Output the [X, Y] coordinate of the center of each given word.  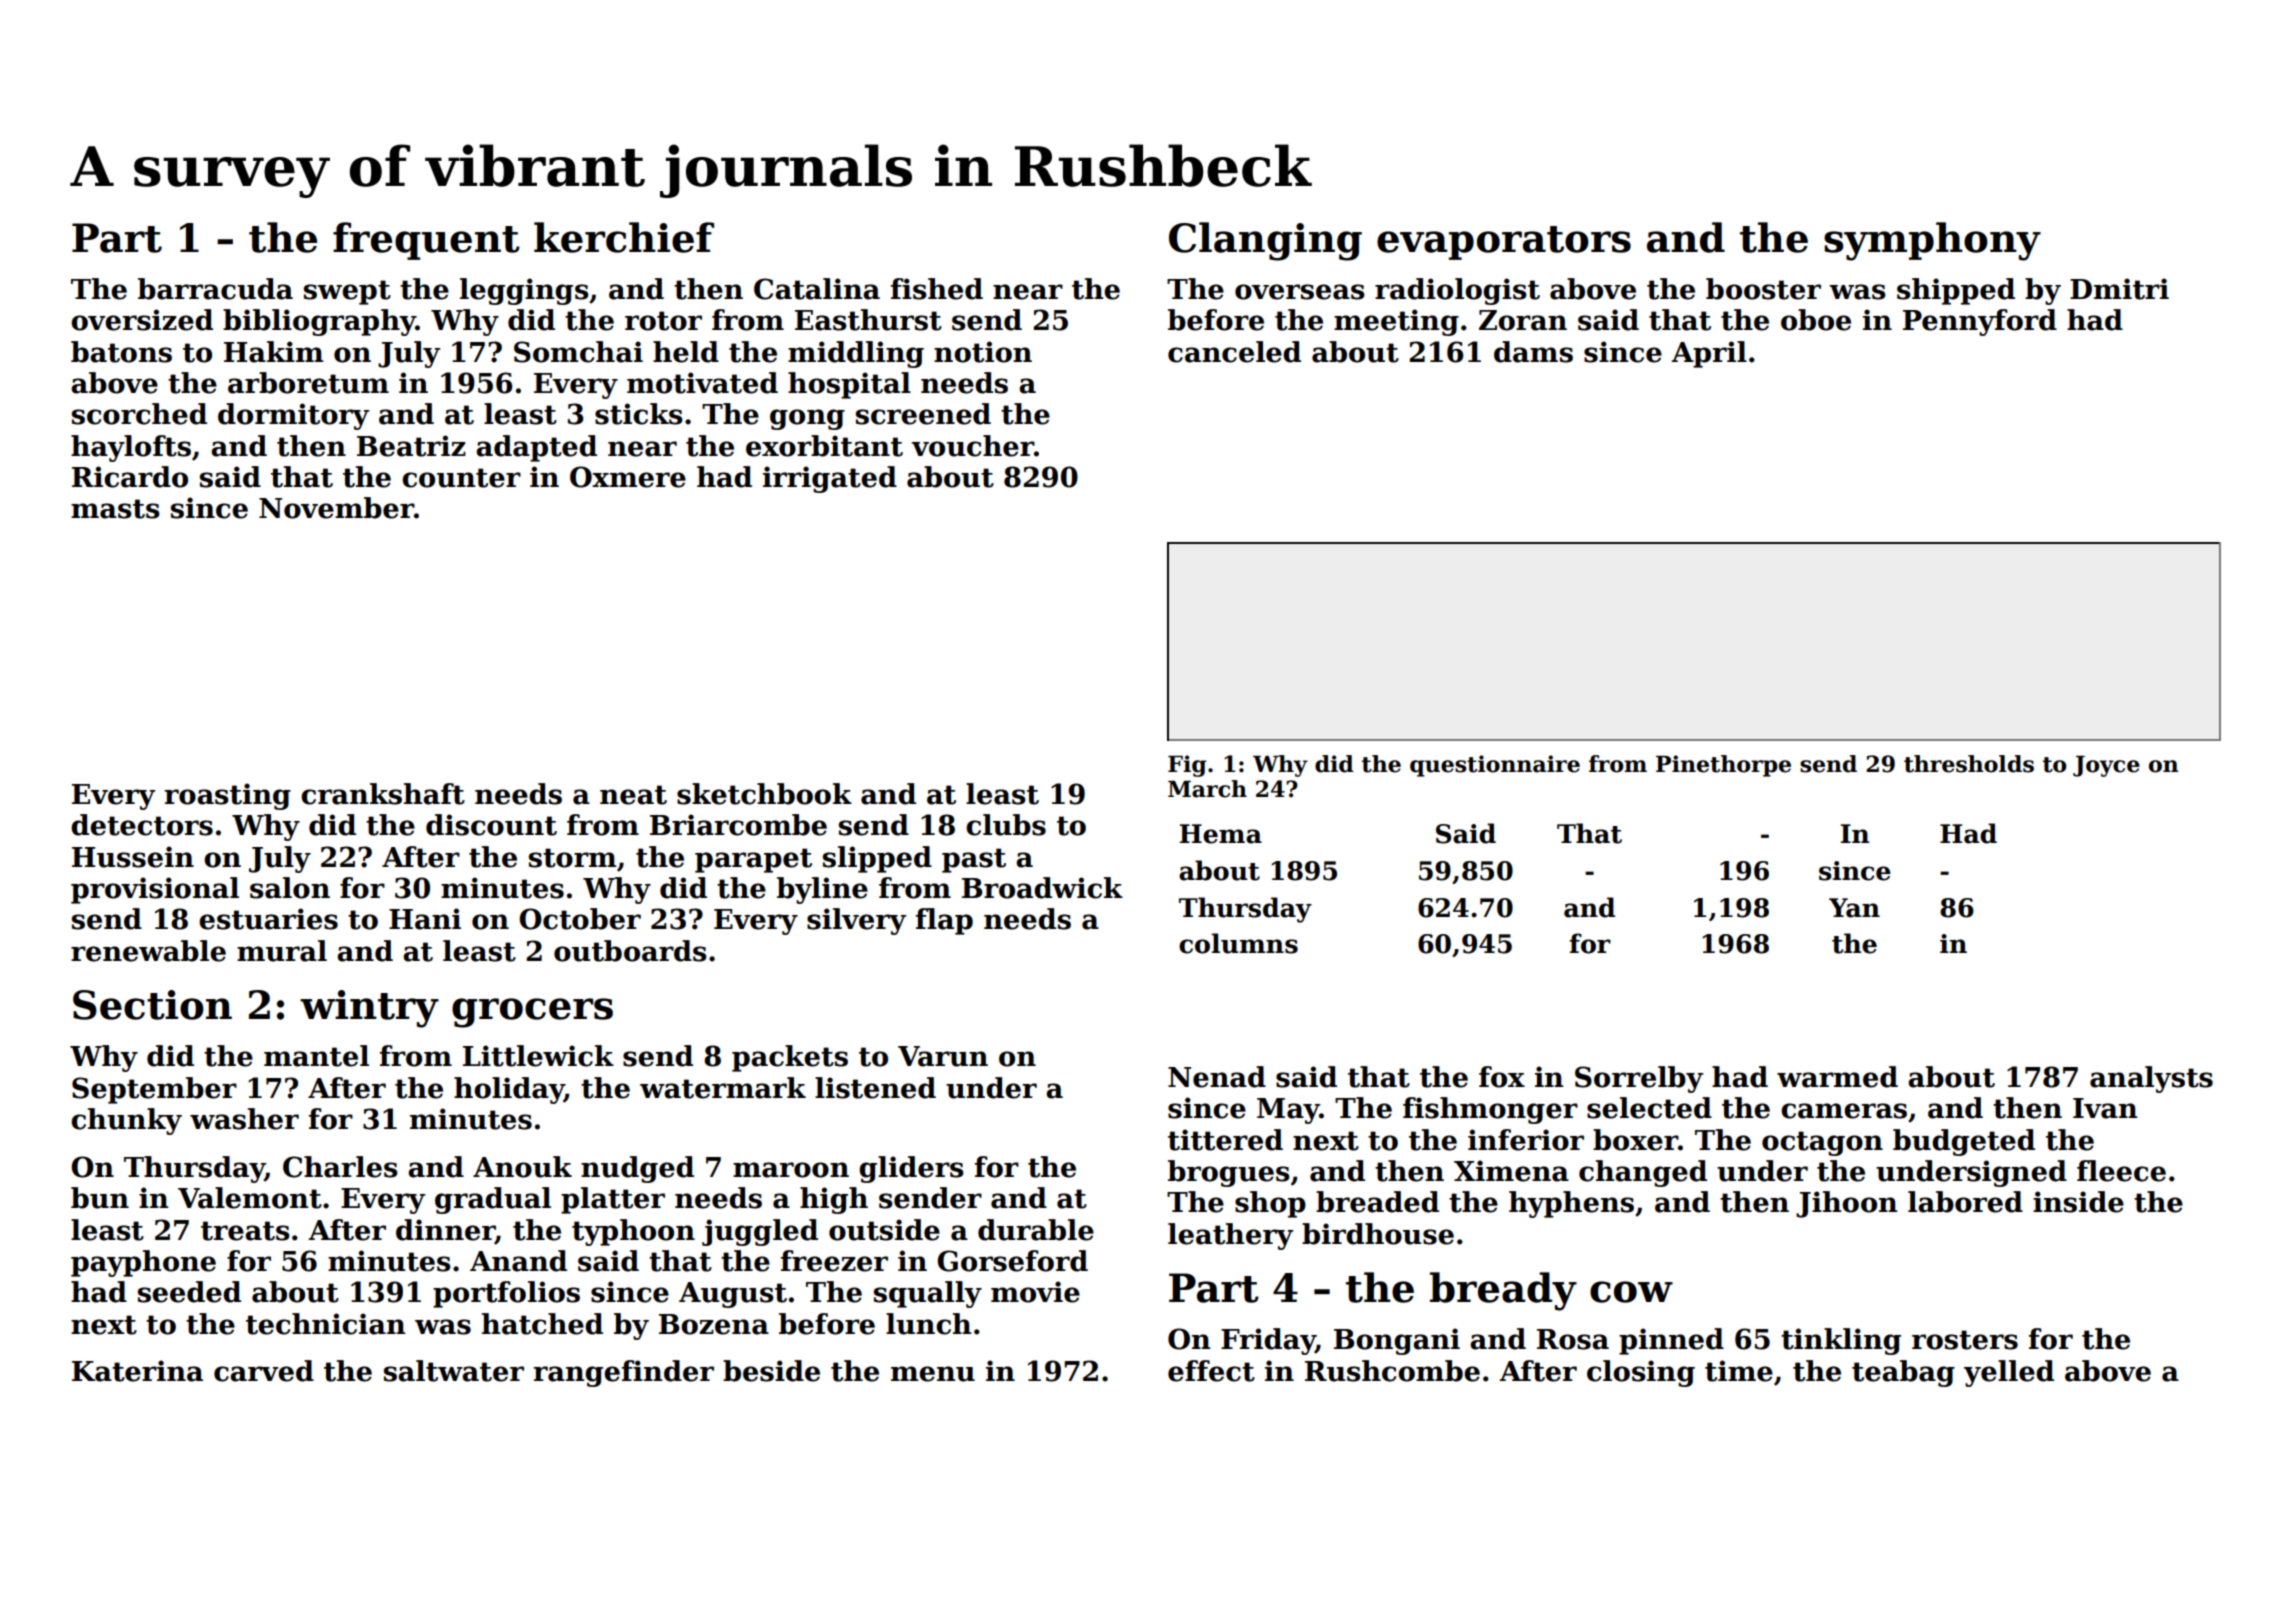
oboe [1816, 320]
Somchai [578, 352]
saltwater [454, 1371]
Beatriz [411, 446]
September [154, 1090]
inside [2078, 1202]
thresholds [1969, 764]
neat [633, 795]
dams [1533, 352]
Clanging [1265, 241]
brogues [1229, 1173]
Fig [1187, 766]
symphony [1932, 241]
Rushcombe [1392, 1371]
